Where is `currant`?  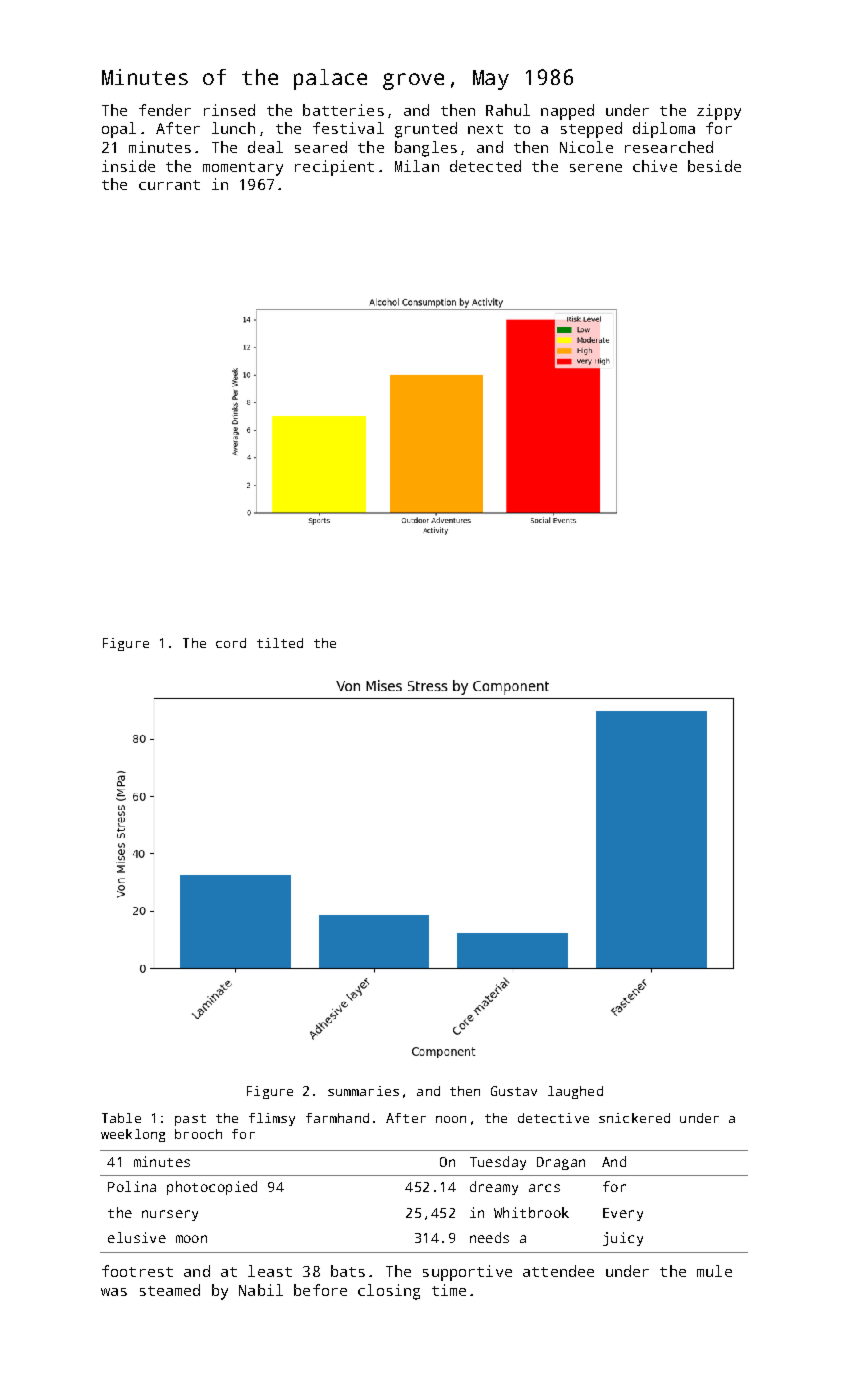 currant is located at coordinates (169, 185).
